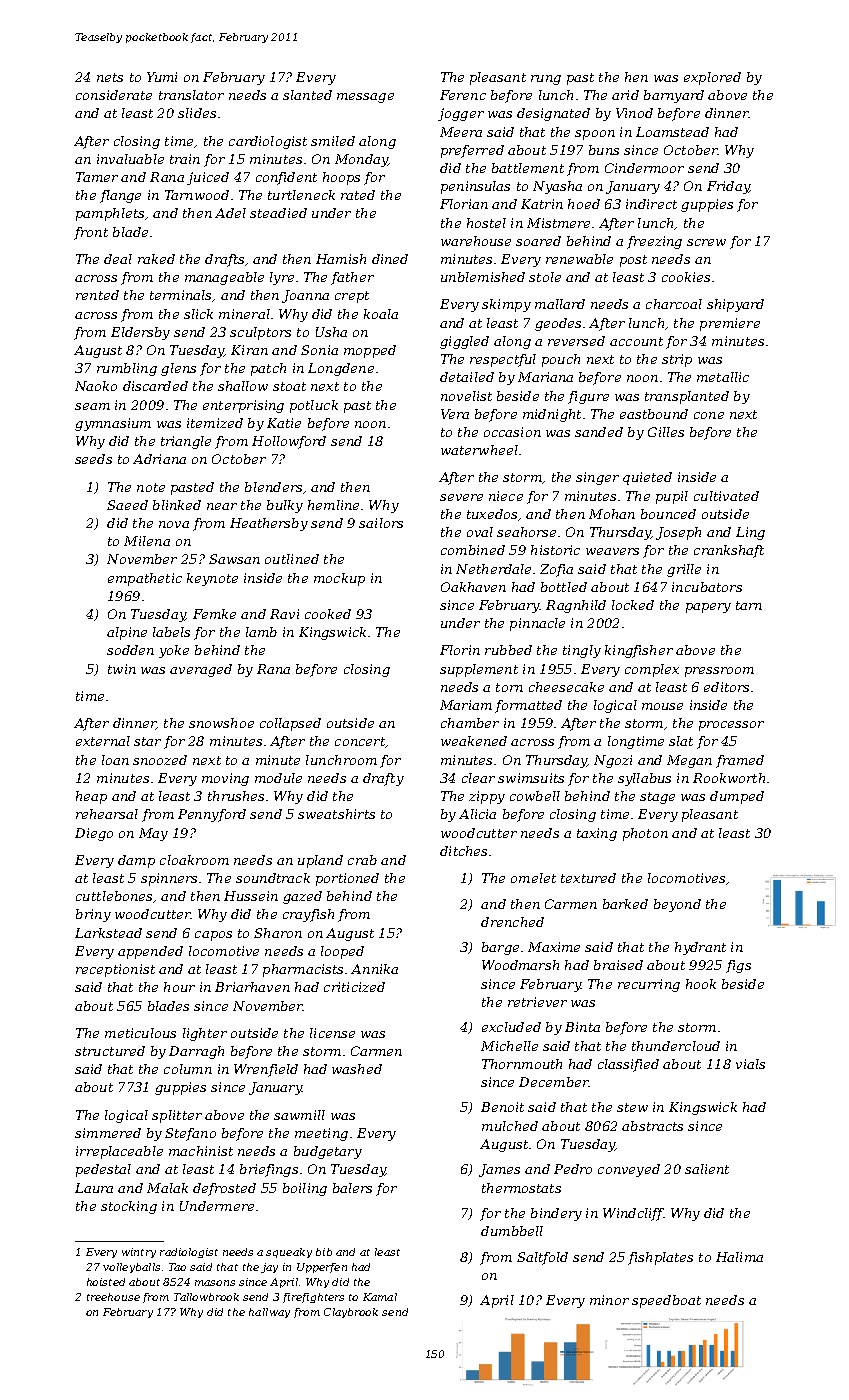 This page has height=1400, width=849. I want to click on dumped, so click(737, 797).
